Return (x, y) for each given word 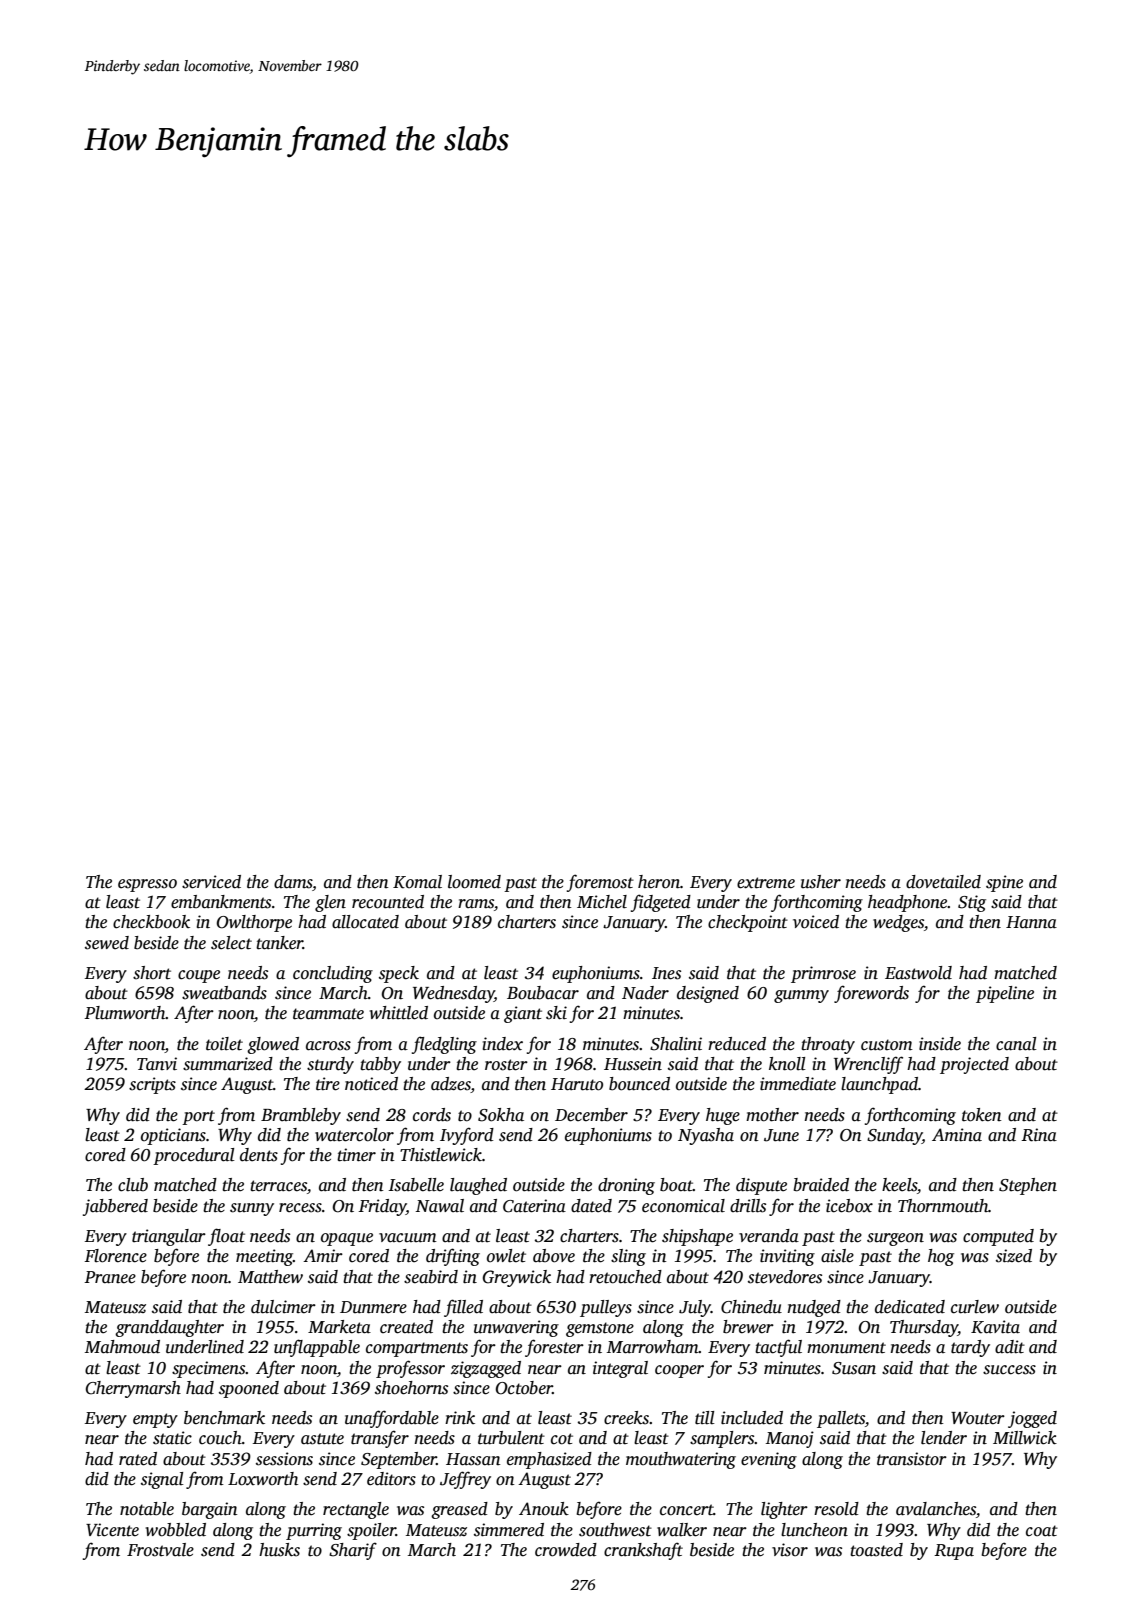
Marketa (339, 1327)
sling (628, 1257)
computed (998, 1237)
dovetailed (943, 882)
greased (459, 1510)
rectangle (356, 1510)
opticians (173, 1136)
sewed (107, 943)
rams (476, 904)
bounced (639, 1084)
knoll (787, 1064)
